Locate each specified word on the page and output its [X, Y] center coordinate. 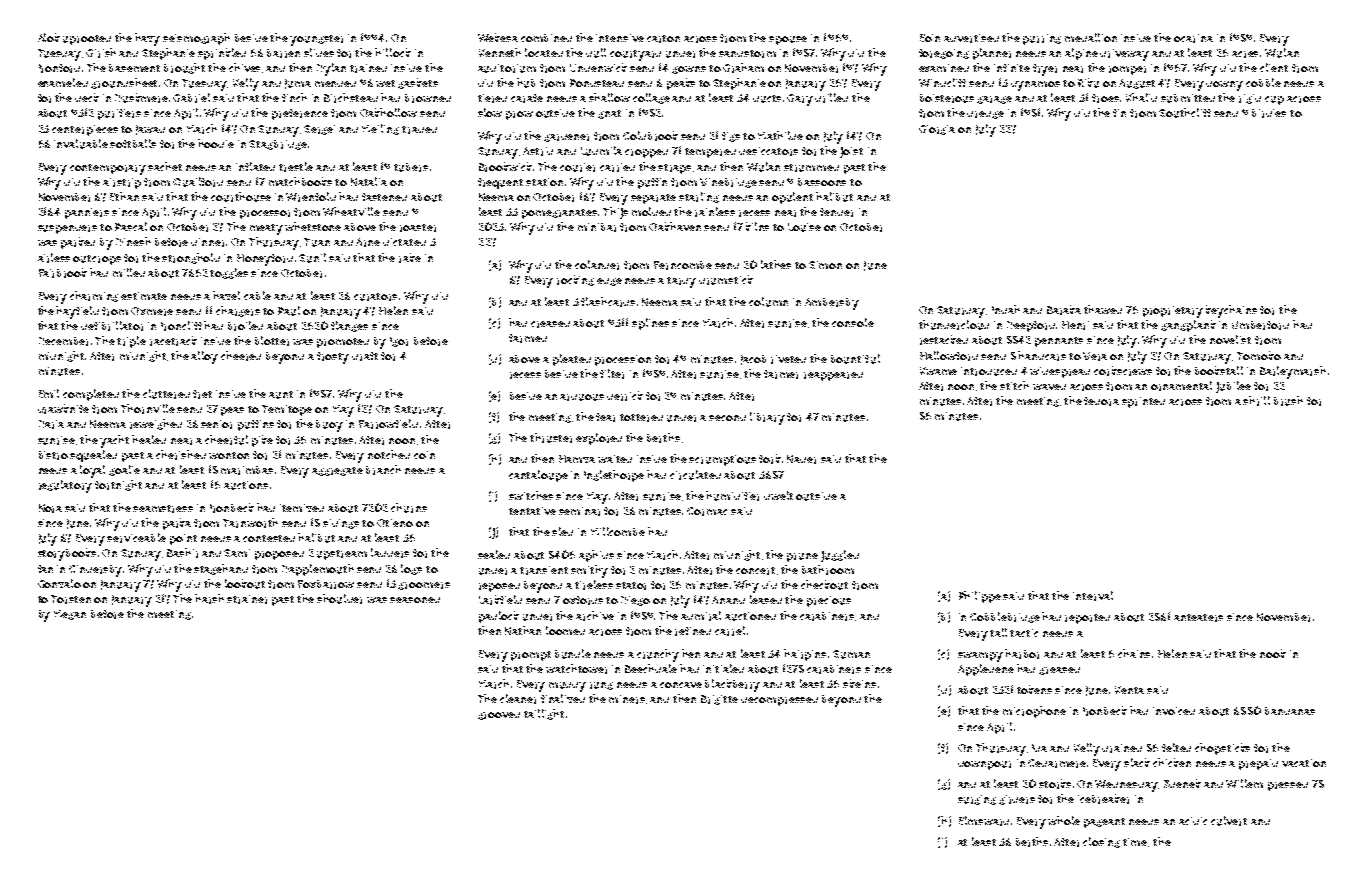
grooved [499, 716]
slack [1137, 762]
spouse [788, 40]
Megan [70, 615]
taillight [544, 714]
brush [1288, 401]
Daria [51, 424]
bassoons [822, 182]
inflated [255, 166]
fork [770, 459]
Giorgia [937, 130]
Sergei [319, 130]
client [1274, 67]
